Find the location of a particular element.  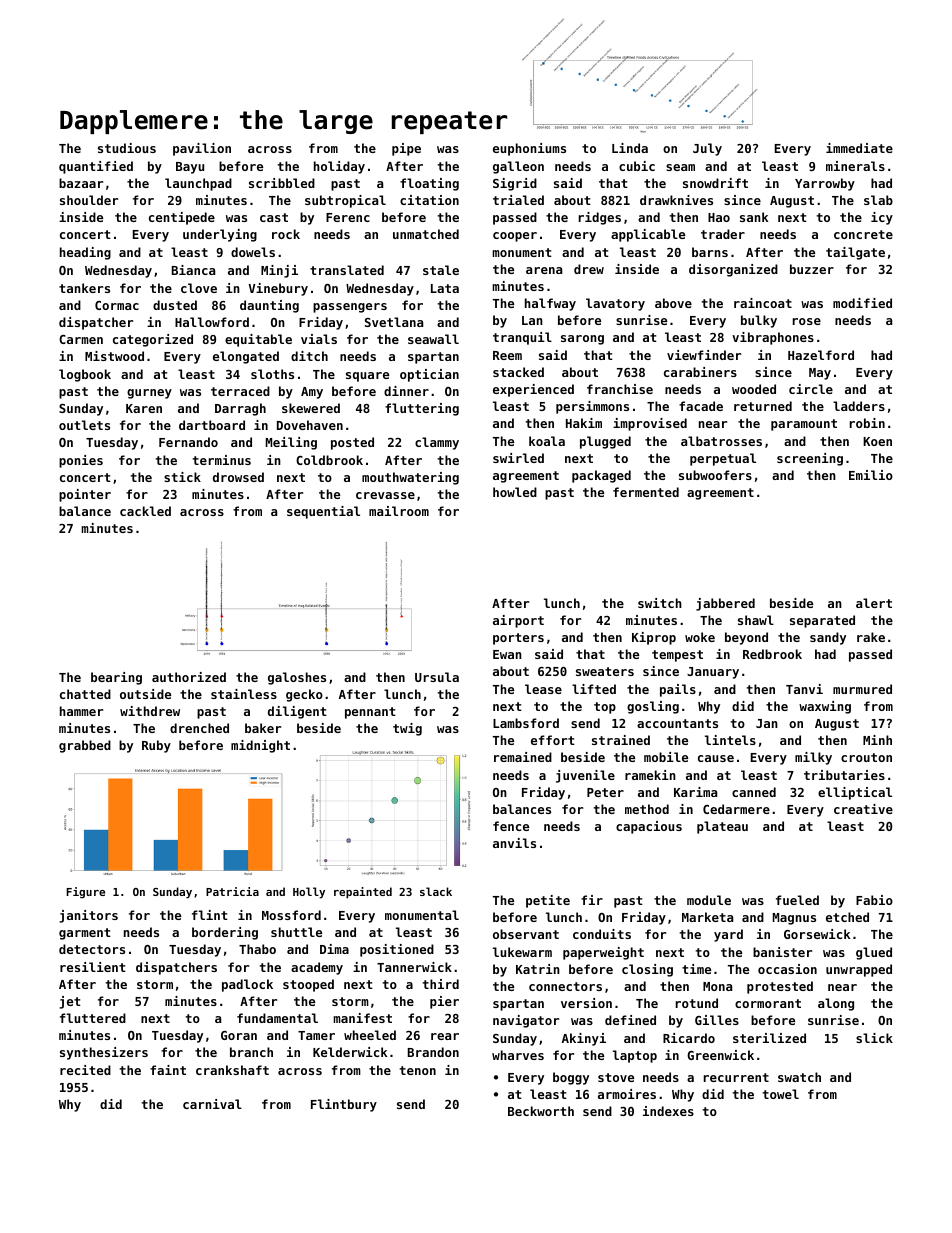

pipe is located at coordinates (406, 149).
